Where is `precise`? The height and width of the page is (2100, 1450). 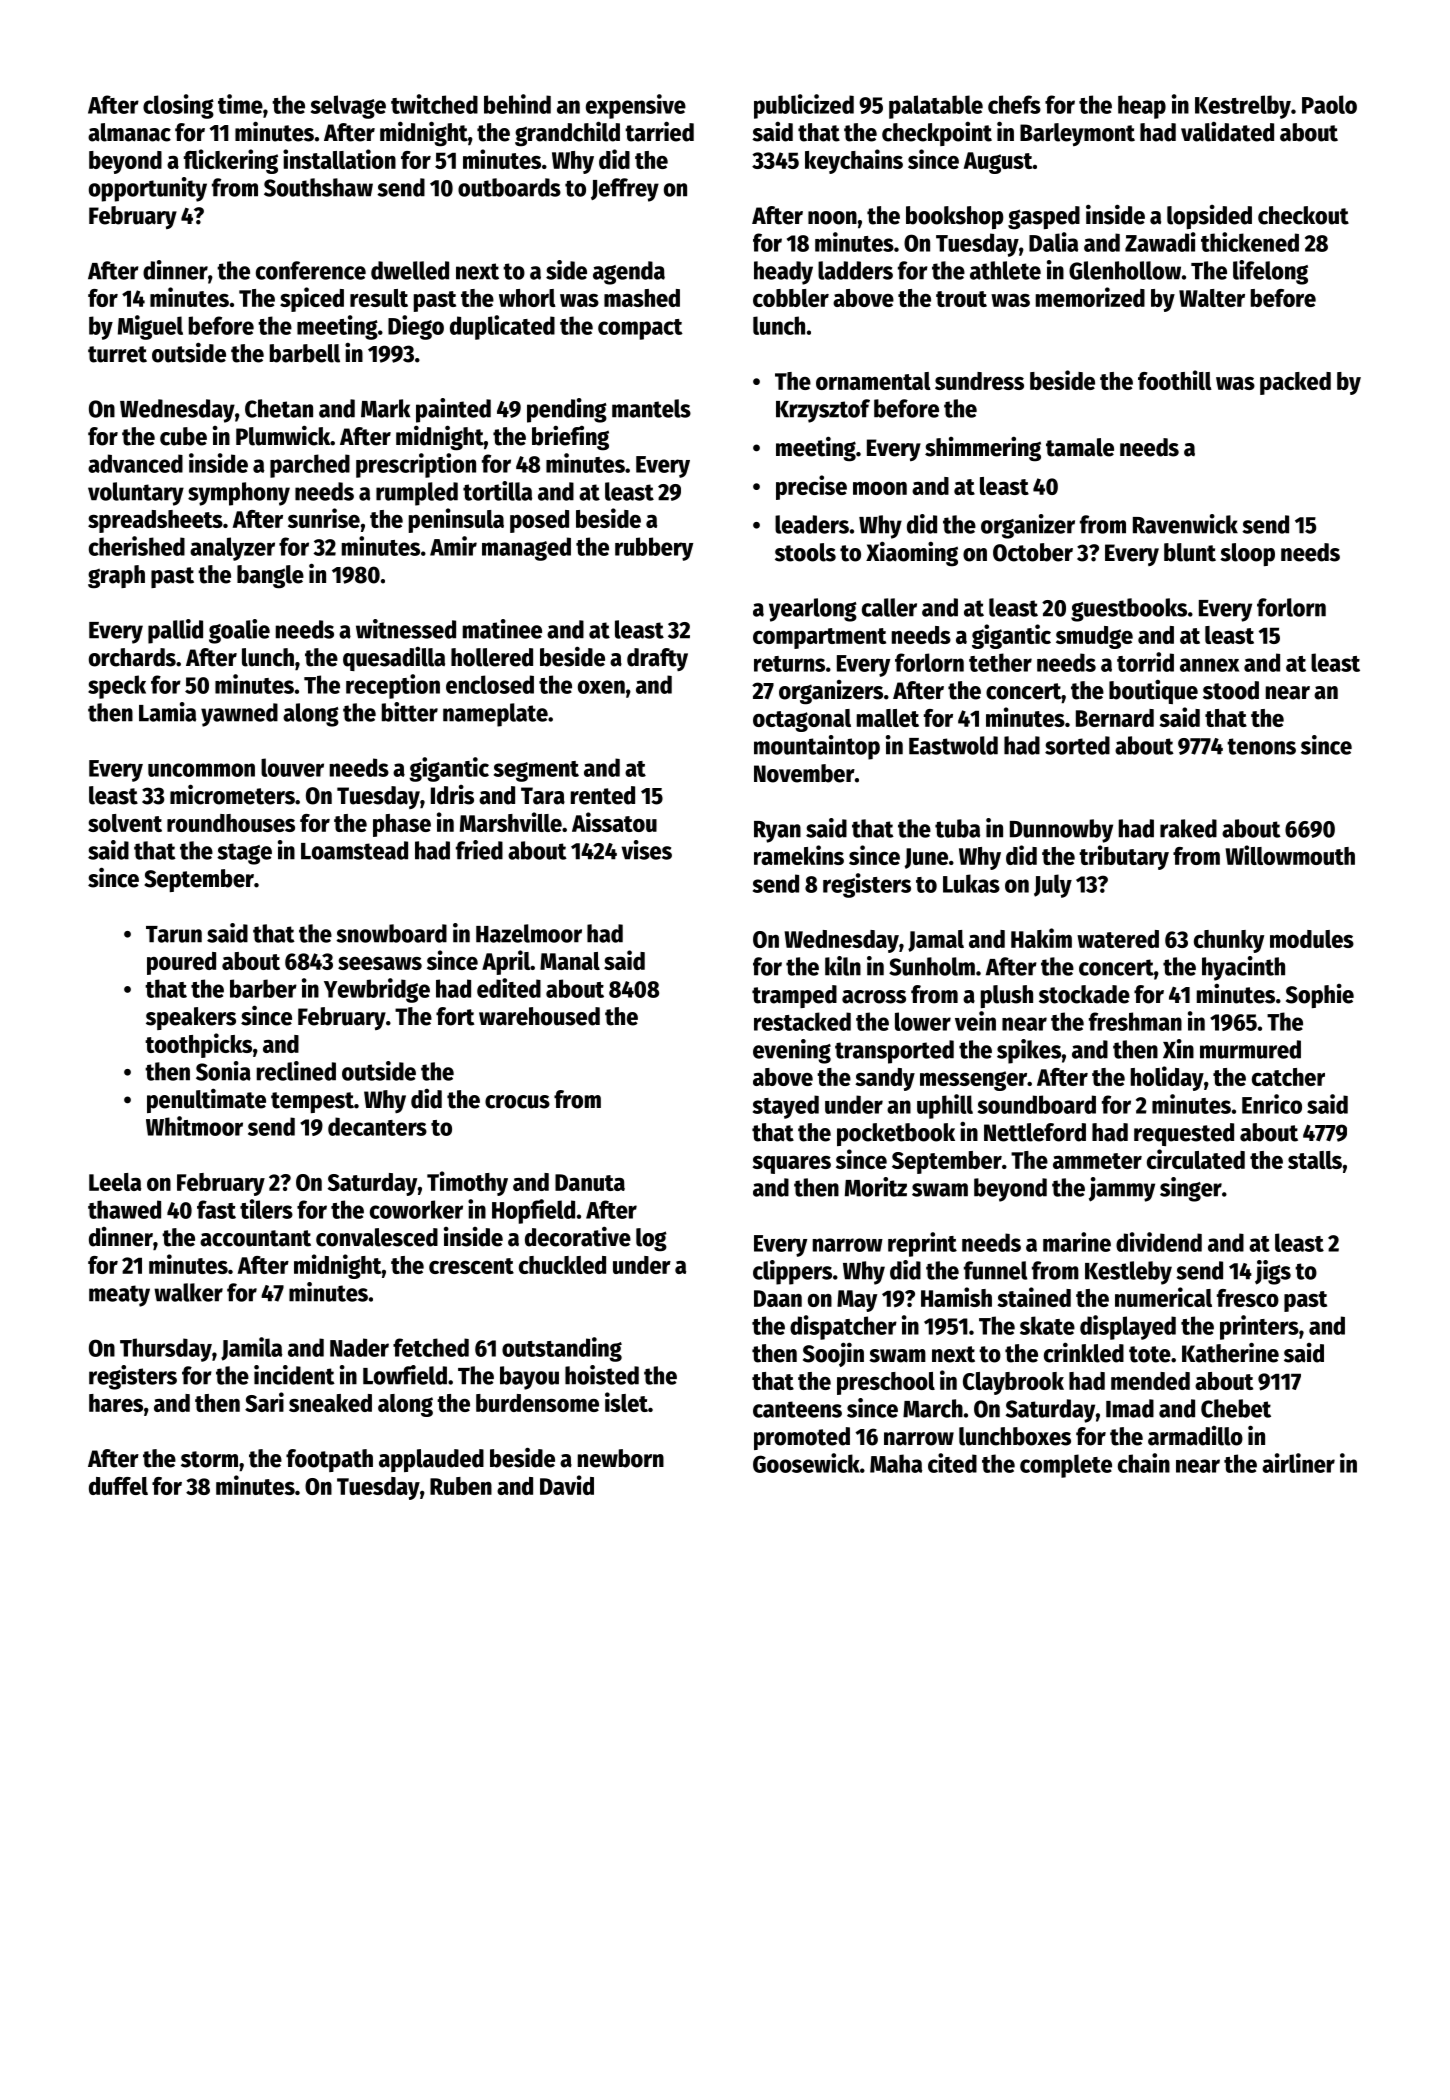 precise is located at coordinates (811, 487).
